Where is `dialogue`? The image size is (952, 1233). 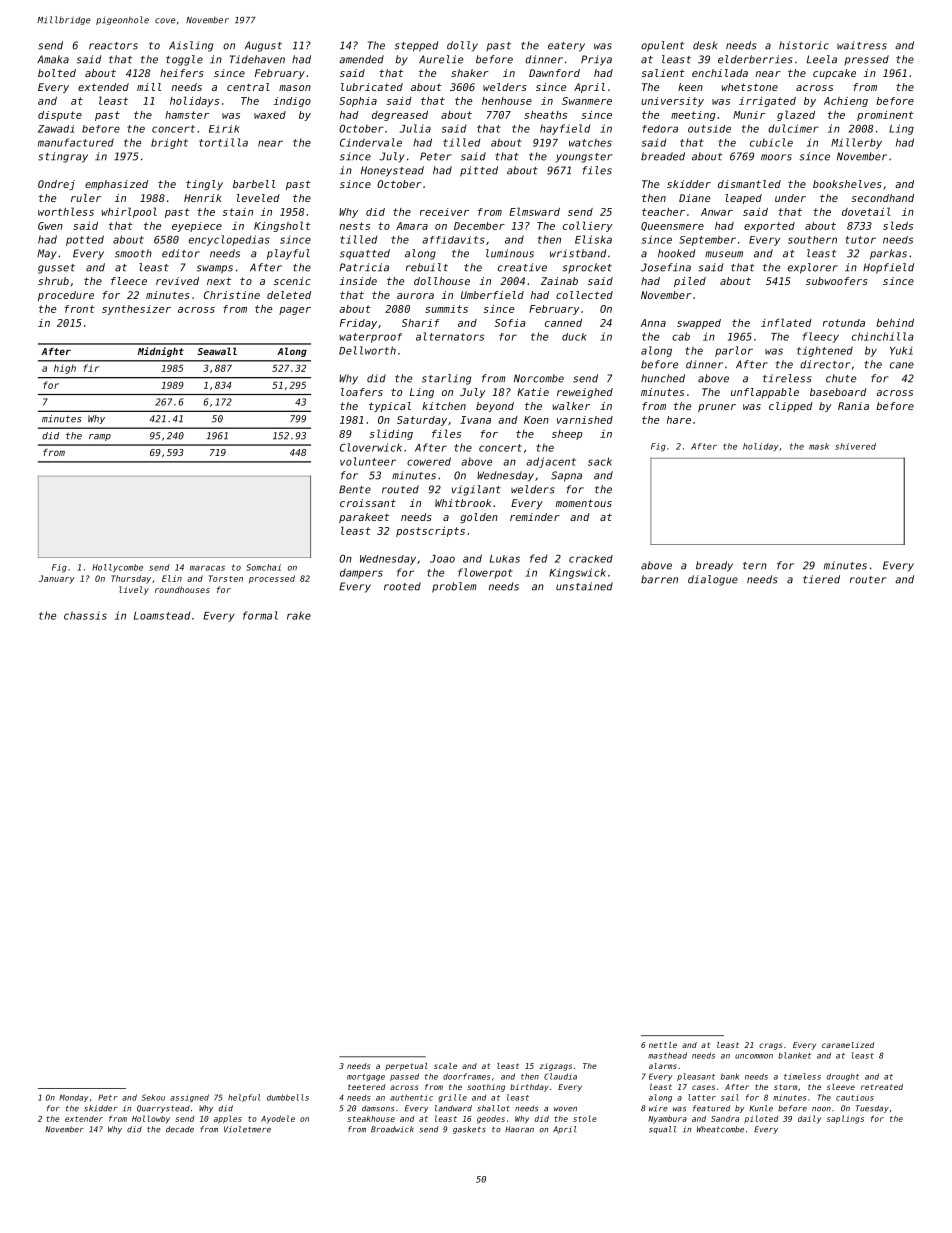 dialogue is located at coordinates (713, 580).
